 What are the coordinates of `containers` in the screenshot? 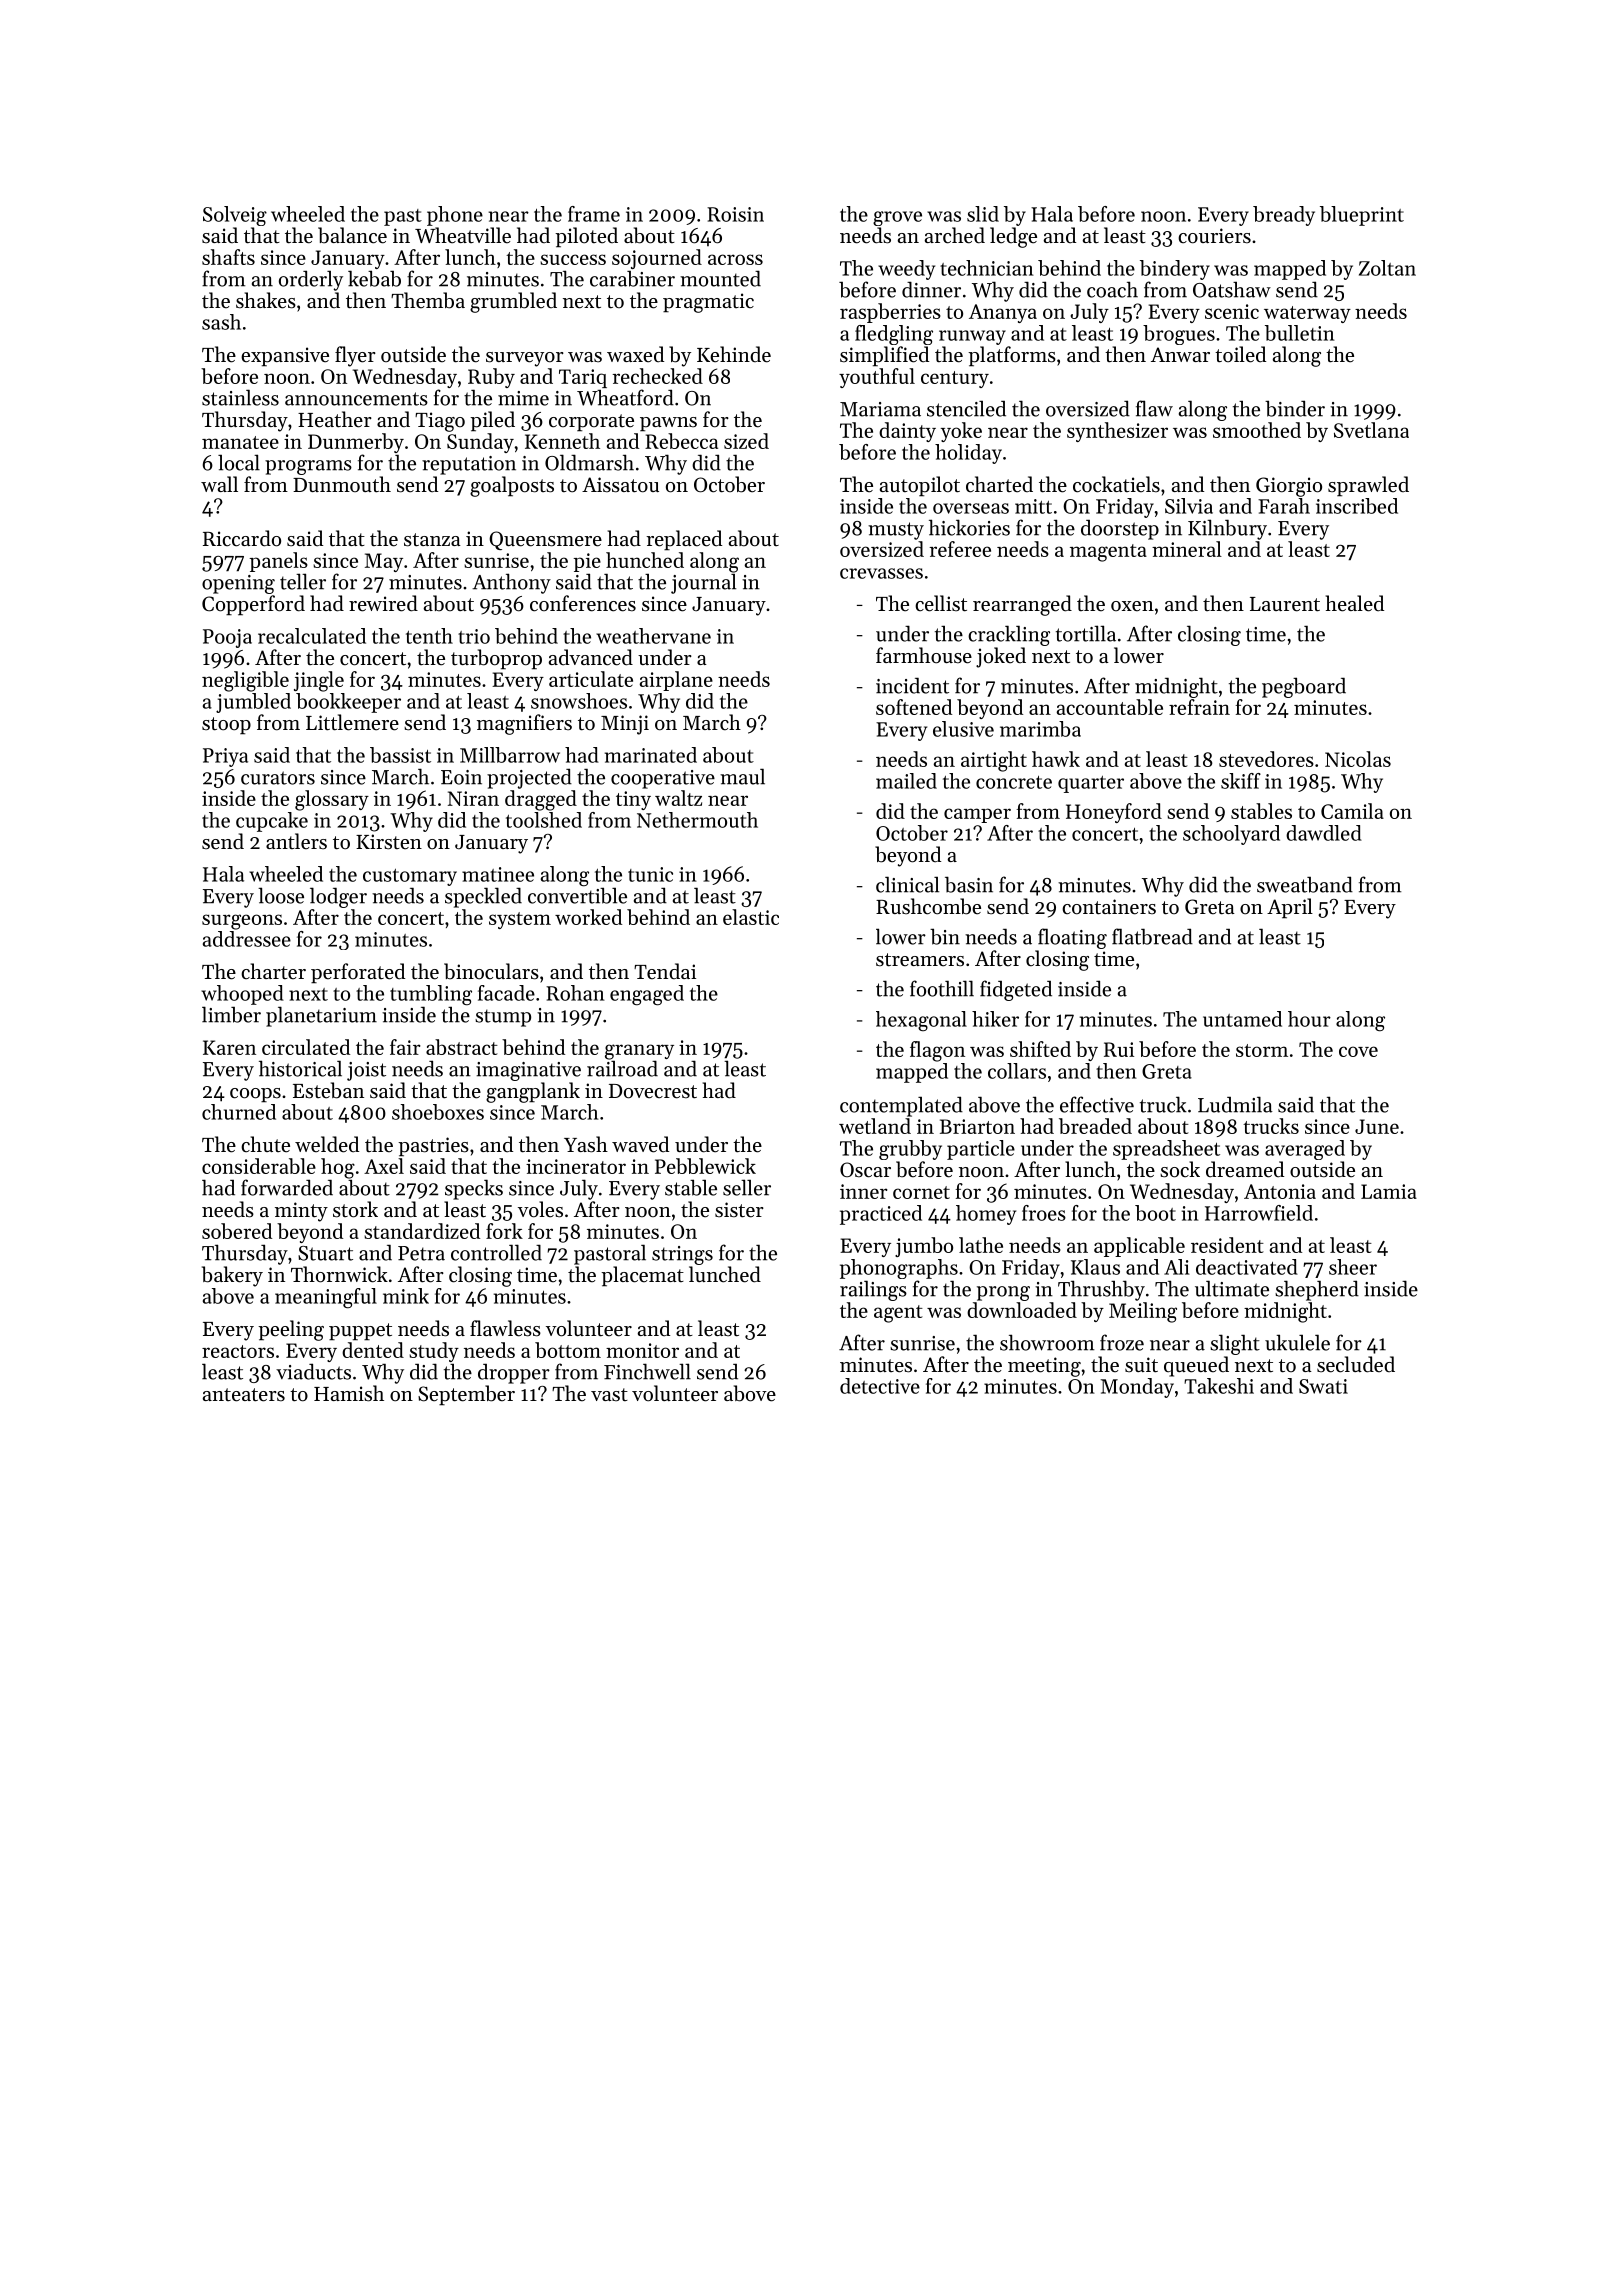 It's located at (1109, 907).
